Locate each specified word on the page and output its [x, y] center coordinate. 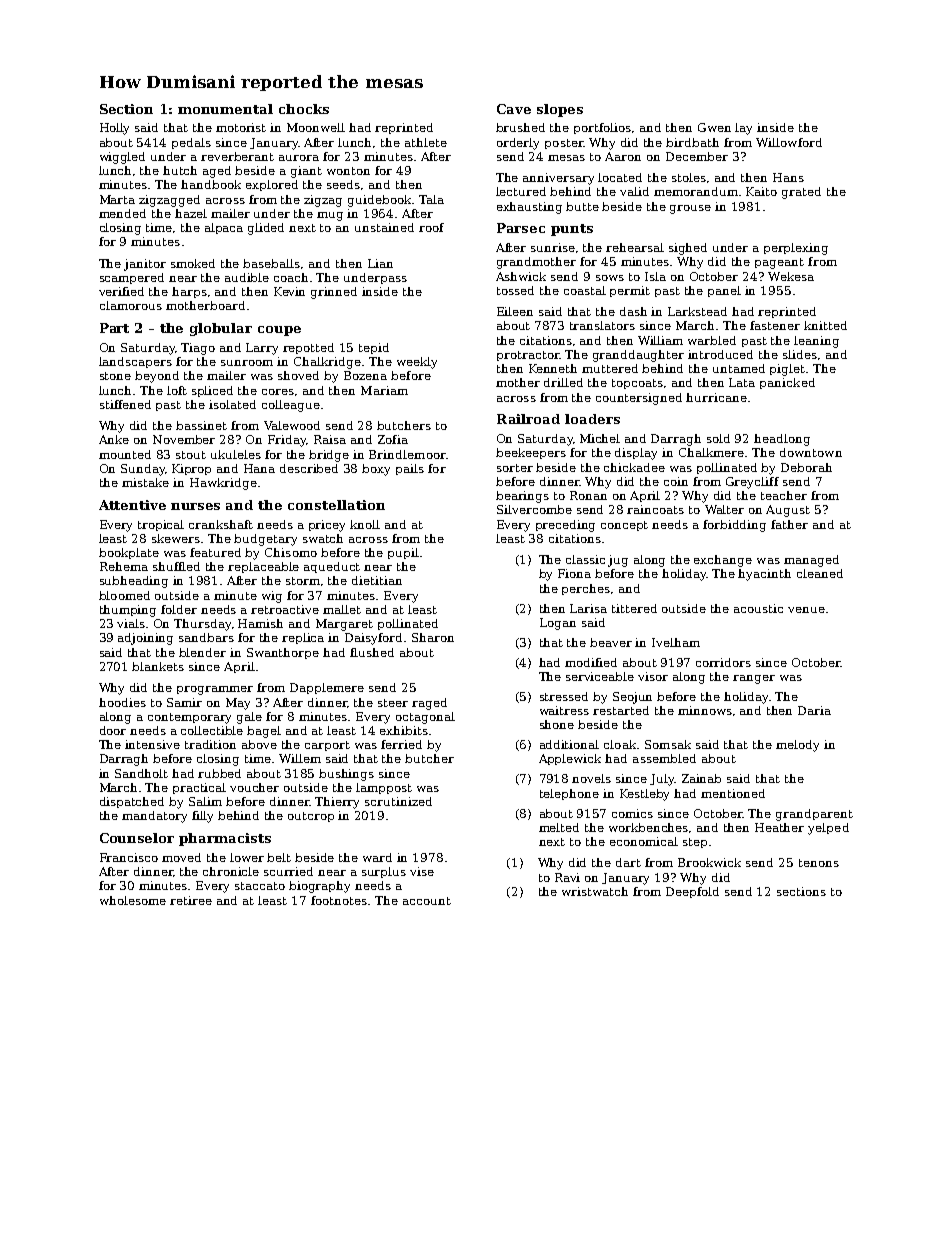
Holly [114, 129]
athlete [426, 142]
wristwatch [595, 891]
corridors [723, 662]
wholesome [133, 900]
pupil [403, 553]
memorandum [696, 191]
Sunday [143, 470]
